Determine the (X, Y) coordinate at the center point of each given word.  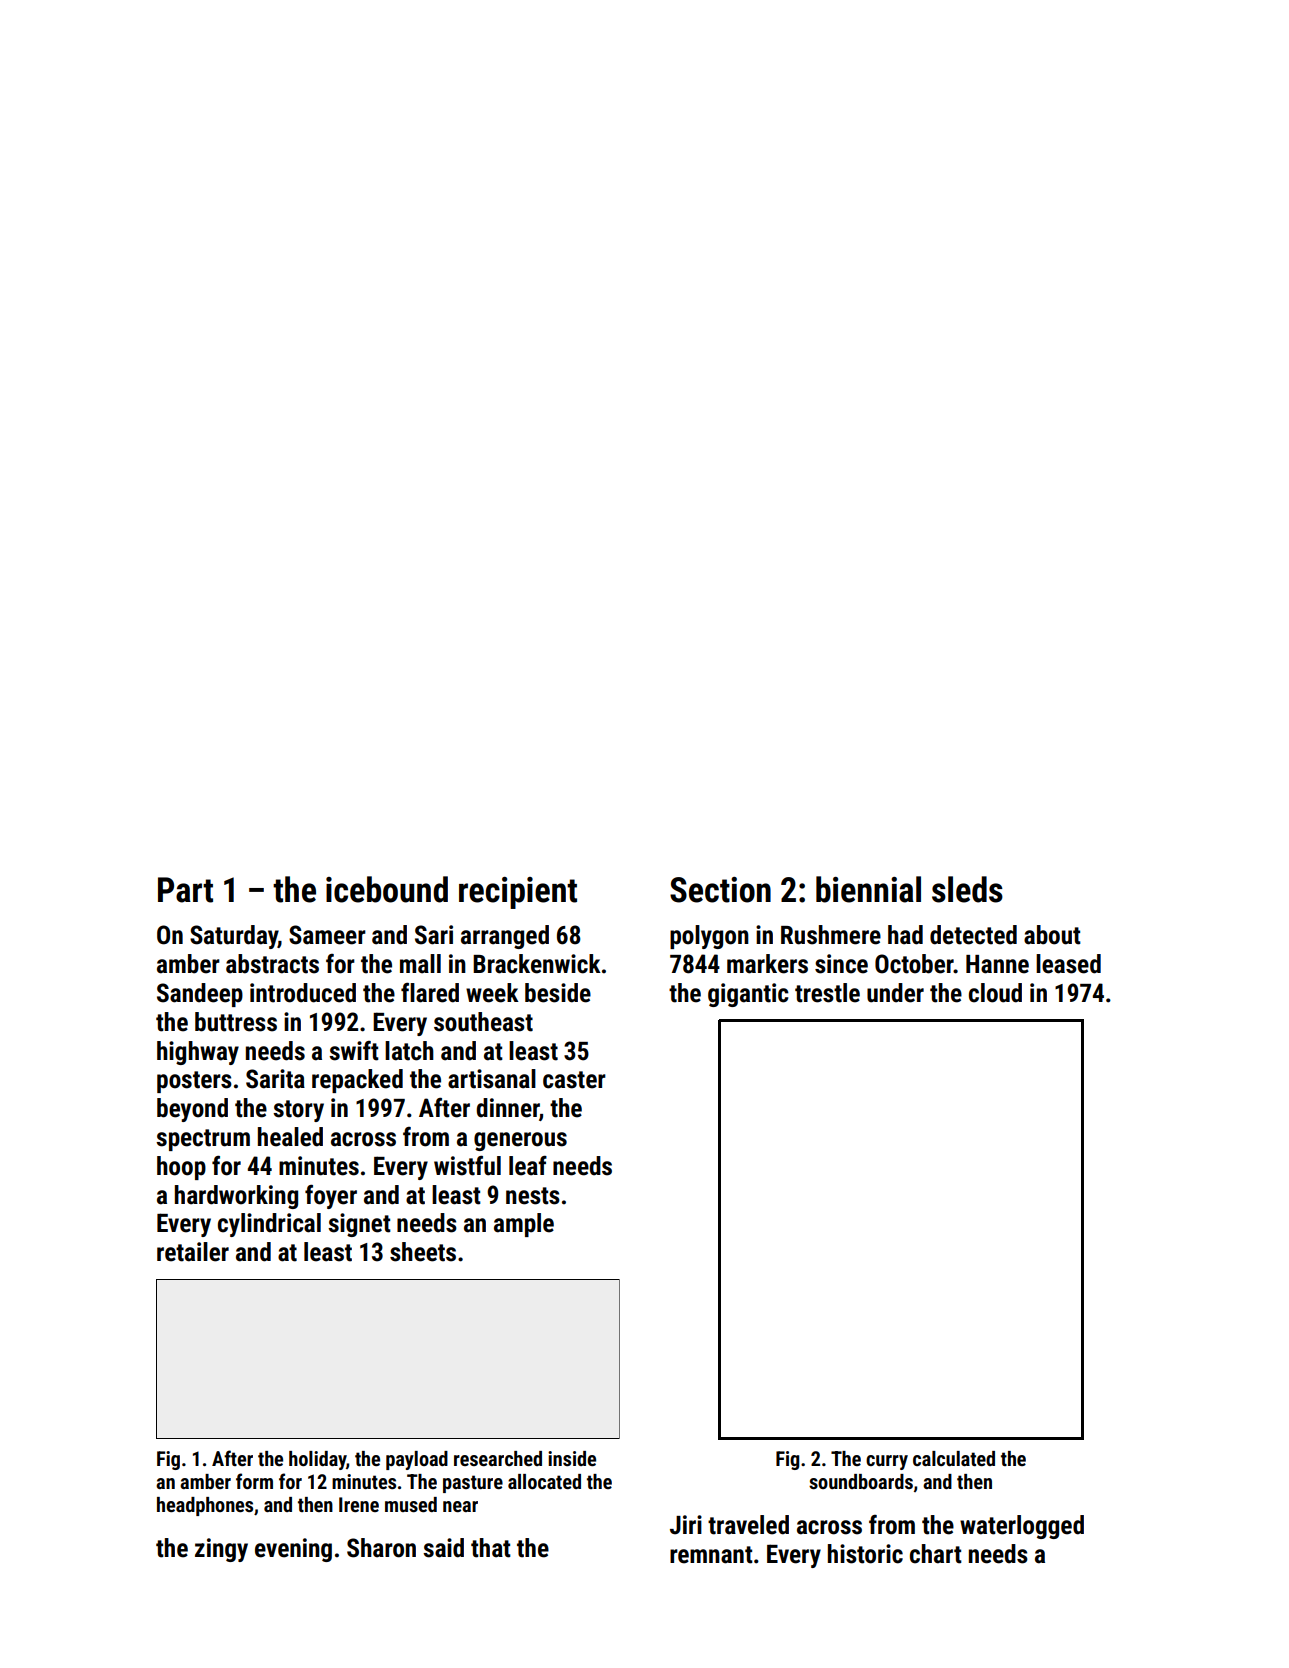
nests (533, 1196)
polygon (709, 937)
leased (1068, 964)
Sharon (381, 1548)
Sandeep (200, 995)
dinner (507, 1108)
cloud (995, 993)
